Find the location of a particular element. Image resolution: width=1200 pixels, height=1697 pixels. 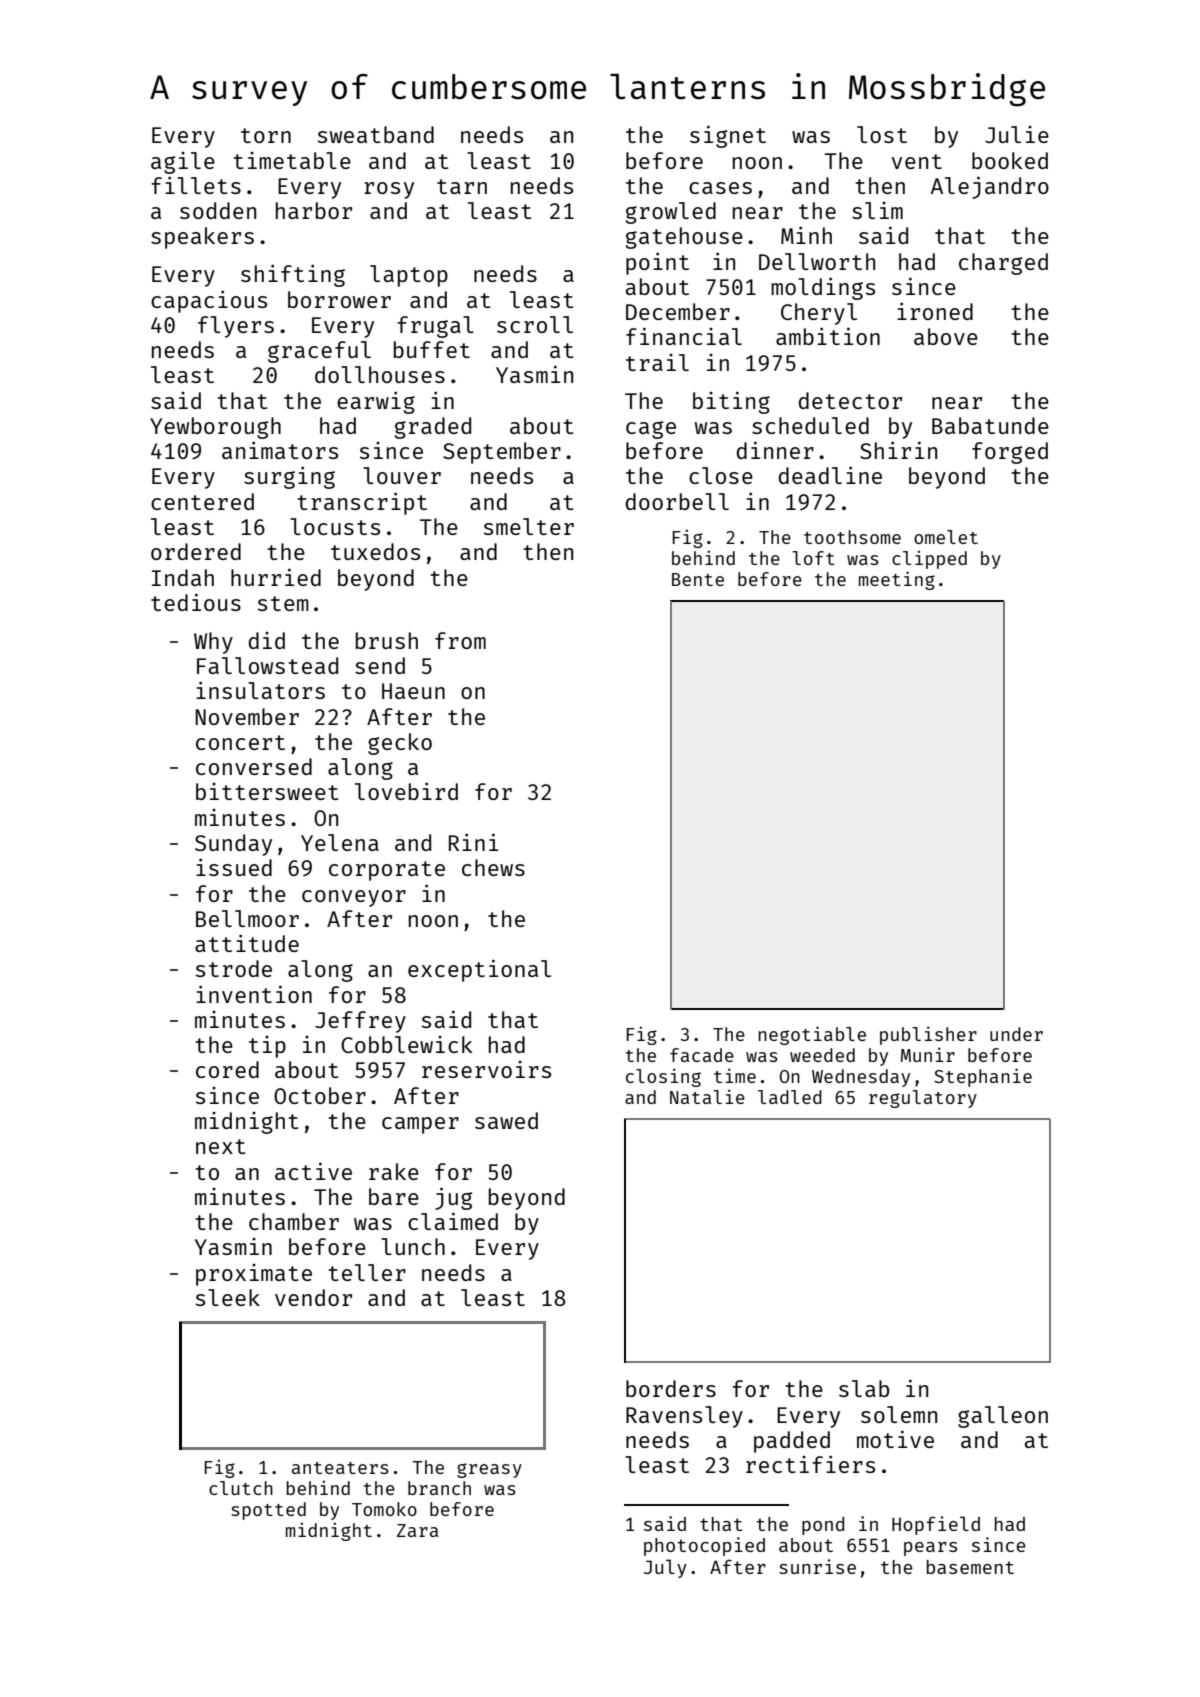

weeded is located at coordinates (822, 1055).
